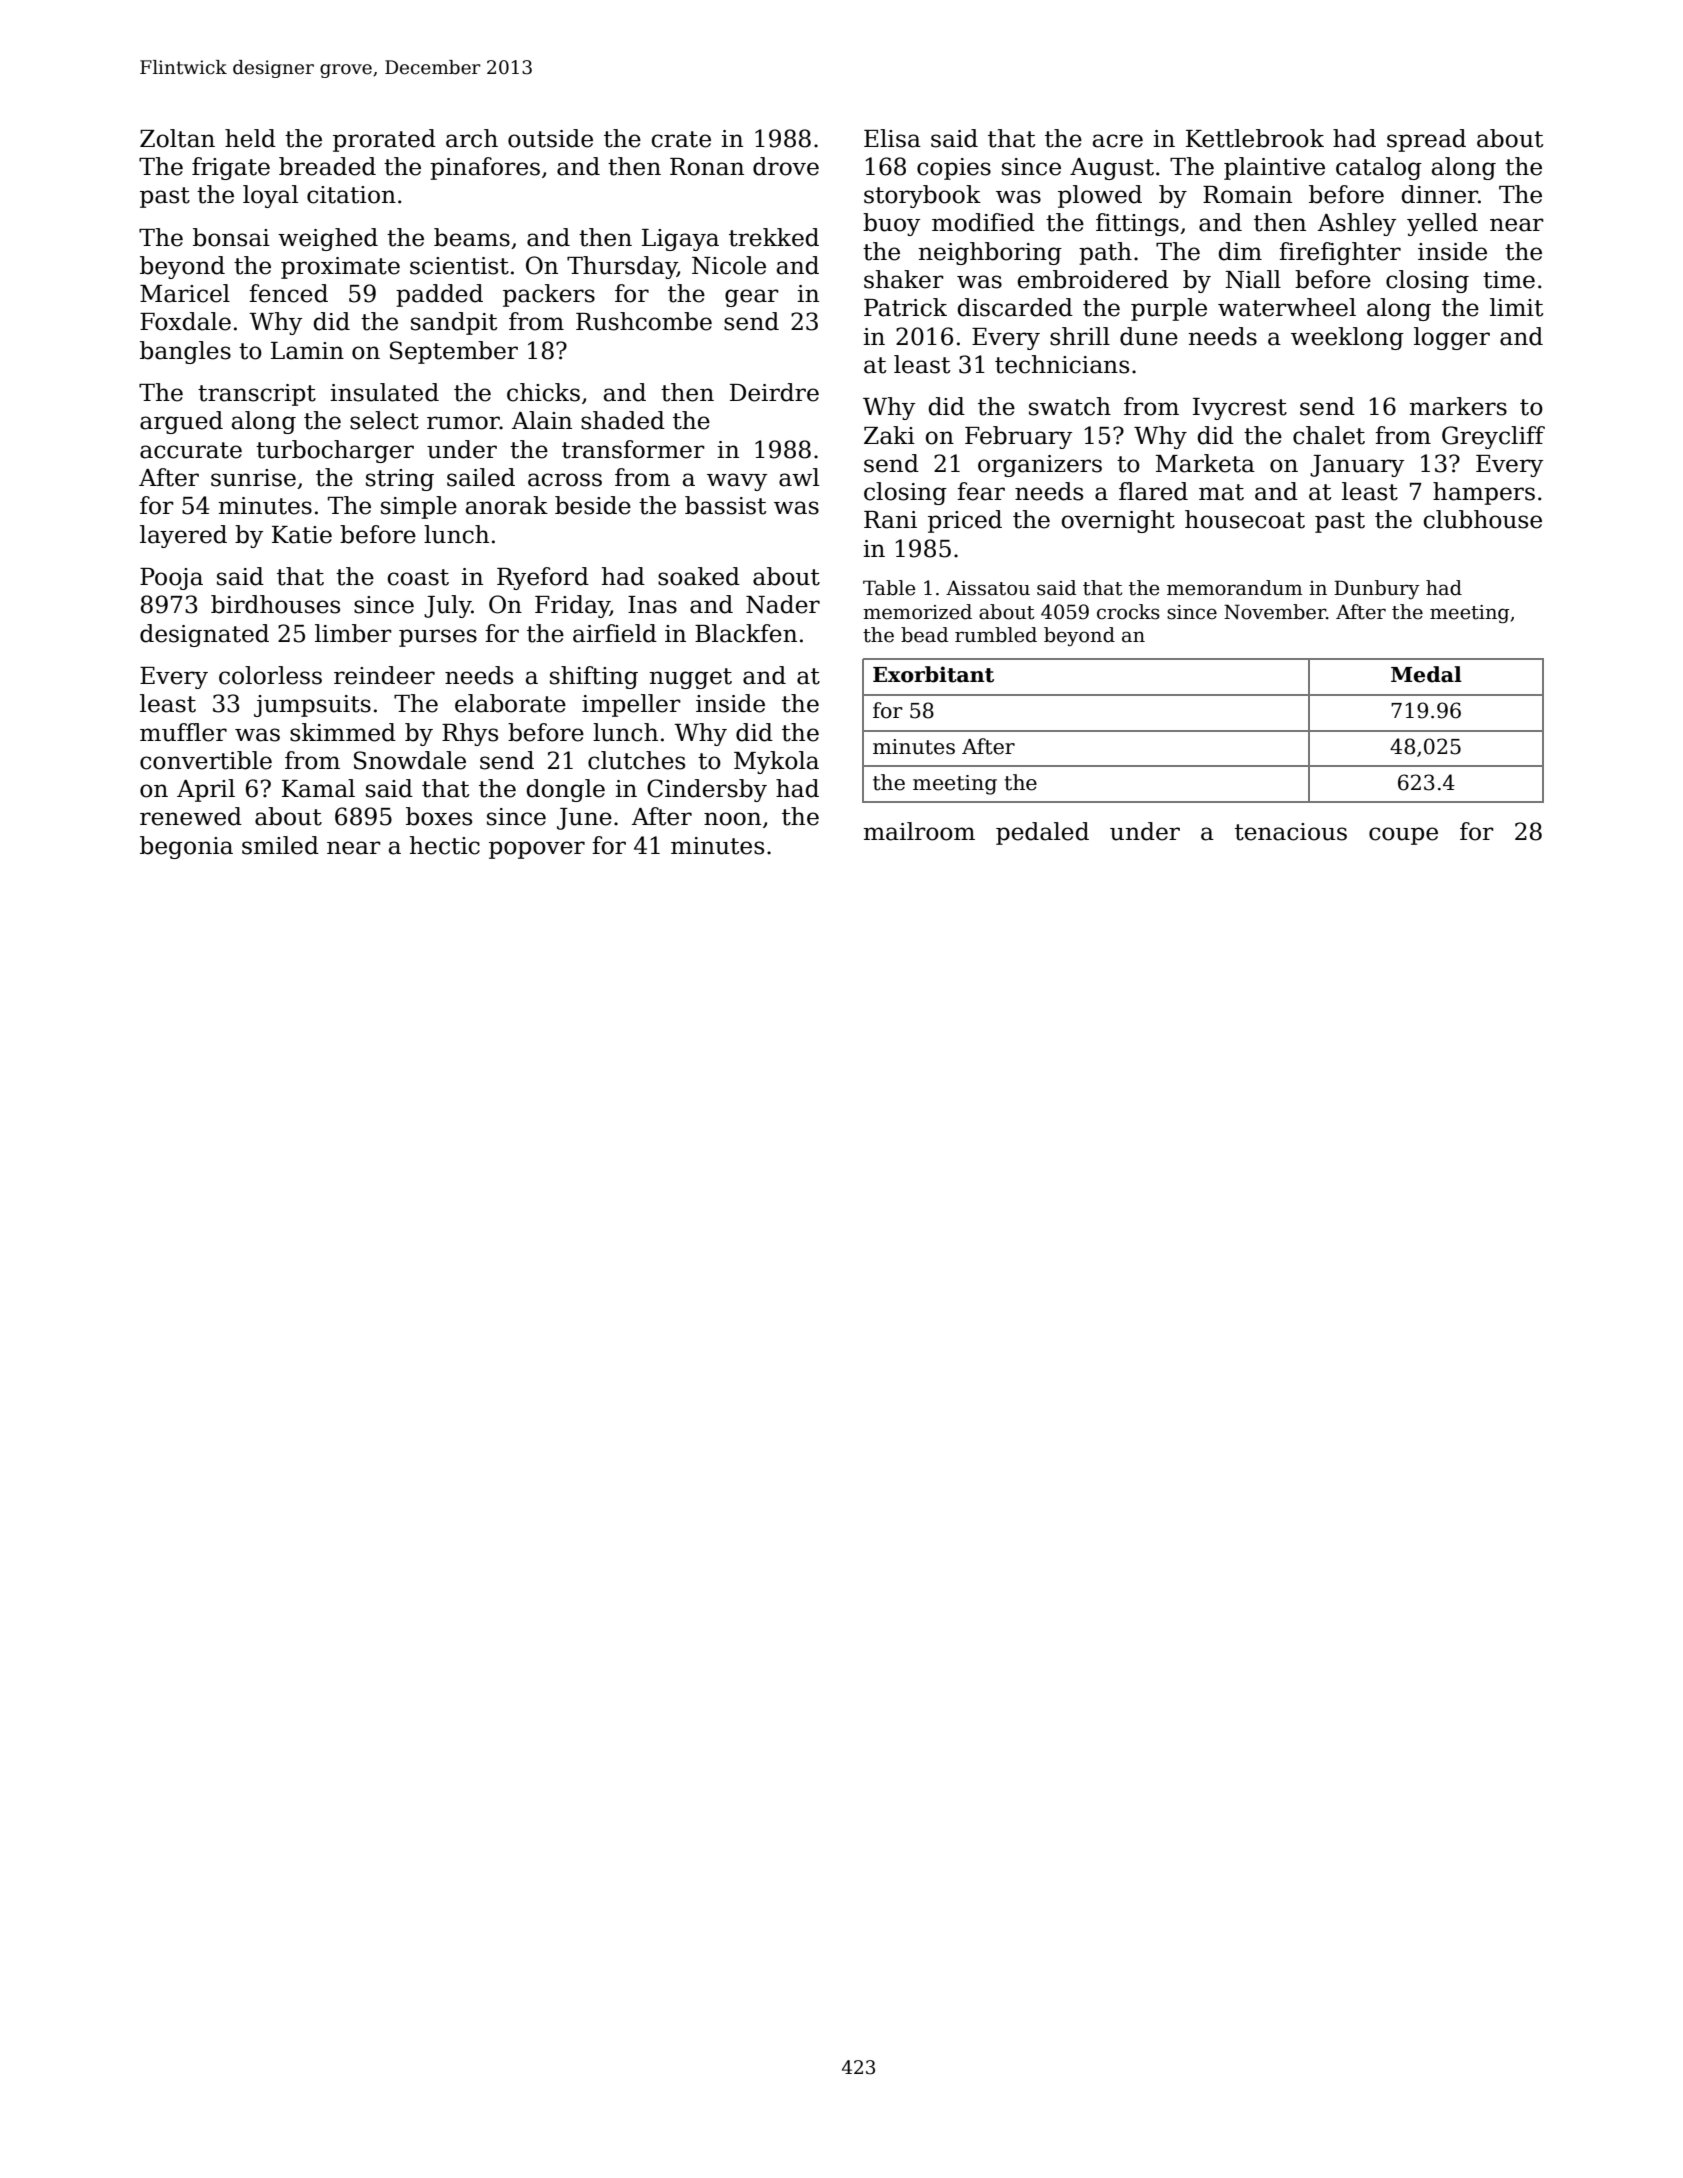 Image resolution: width=1683 pixels, height=2178 pixels. I want to click on plowed, so click(1100, 196).
